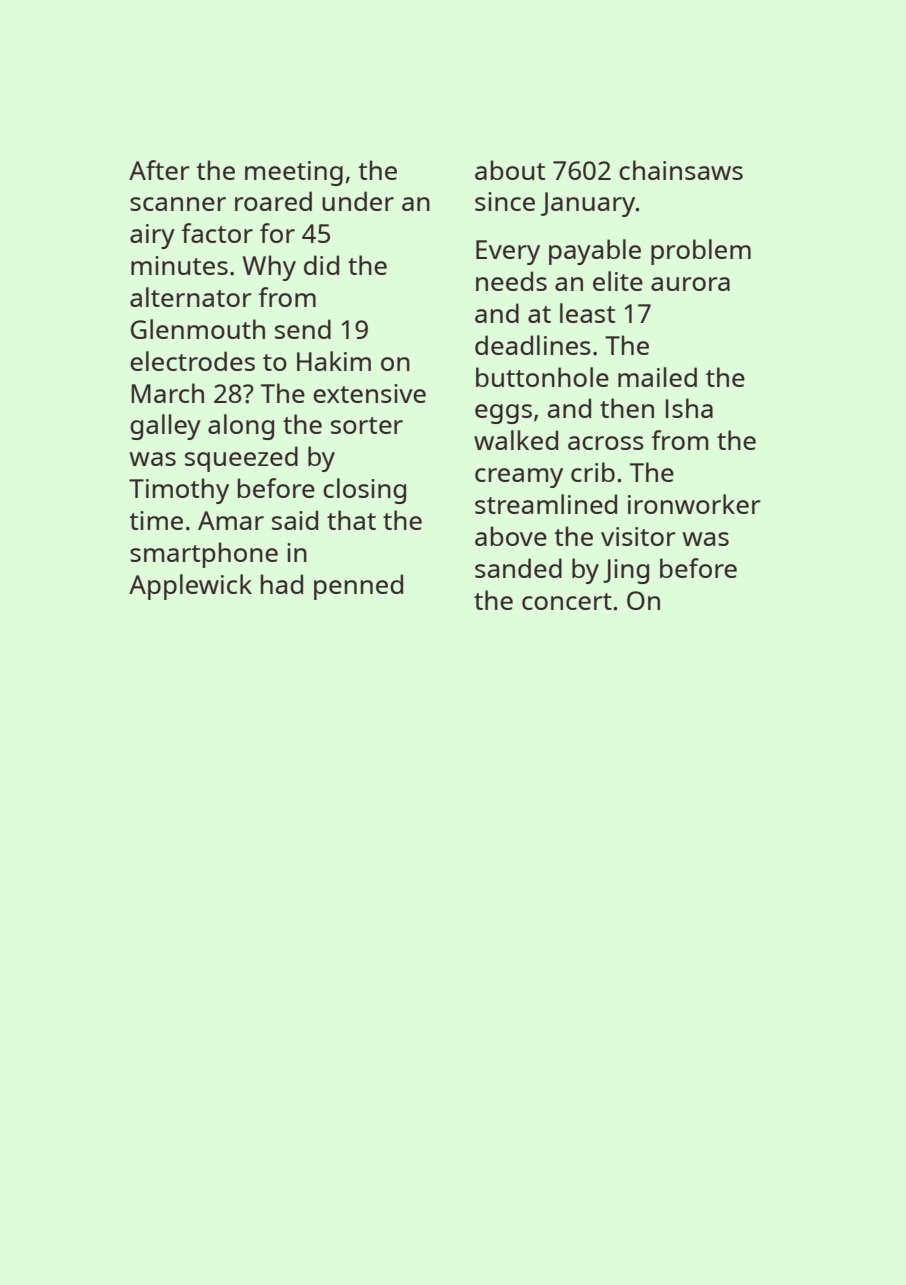 This page has width=906, height=1285. What do you see at coordinates (618, 281) in the page?
I see `elite` at bounding box center [618, 281].
